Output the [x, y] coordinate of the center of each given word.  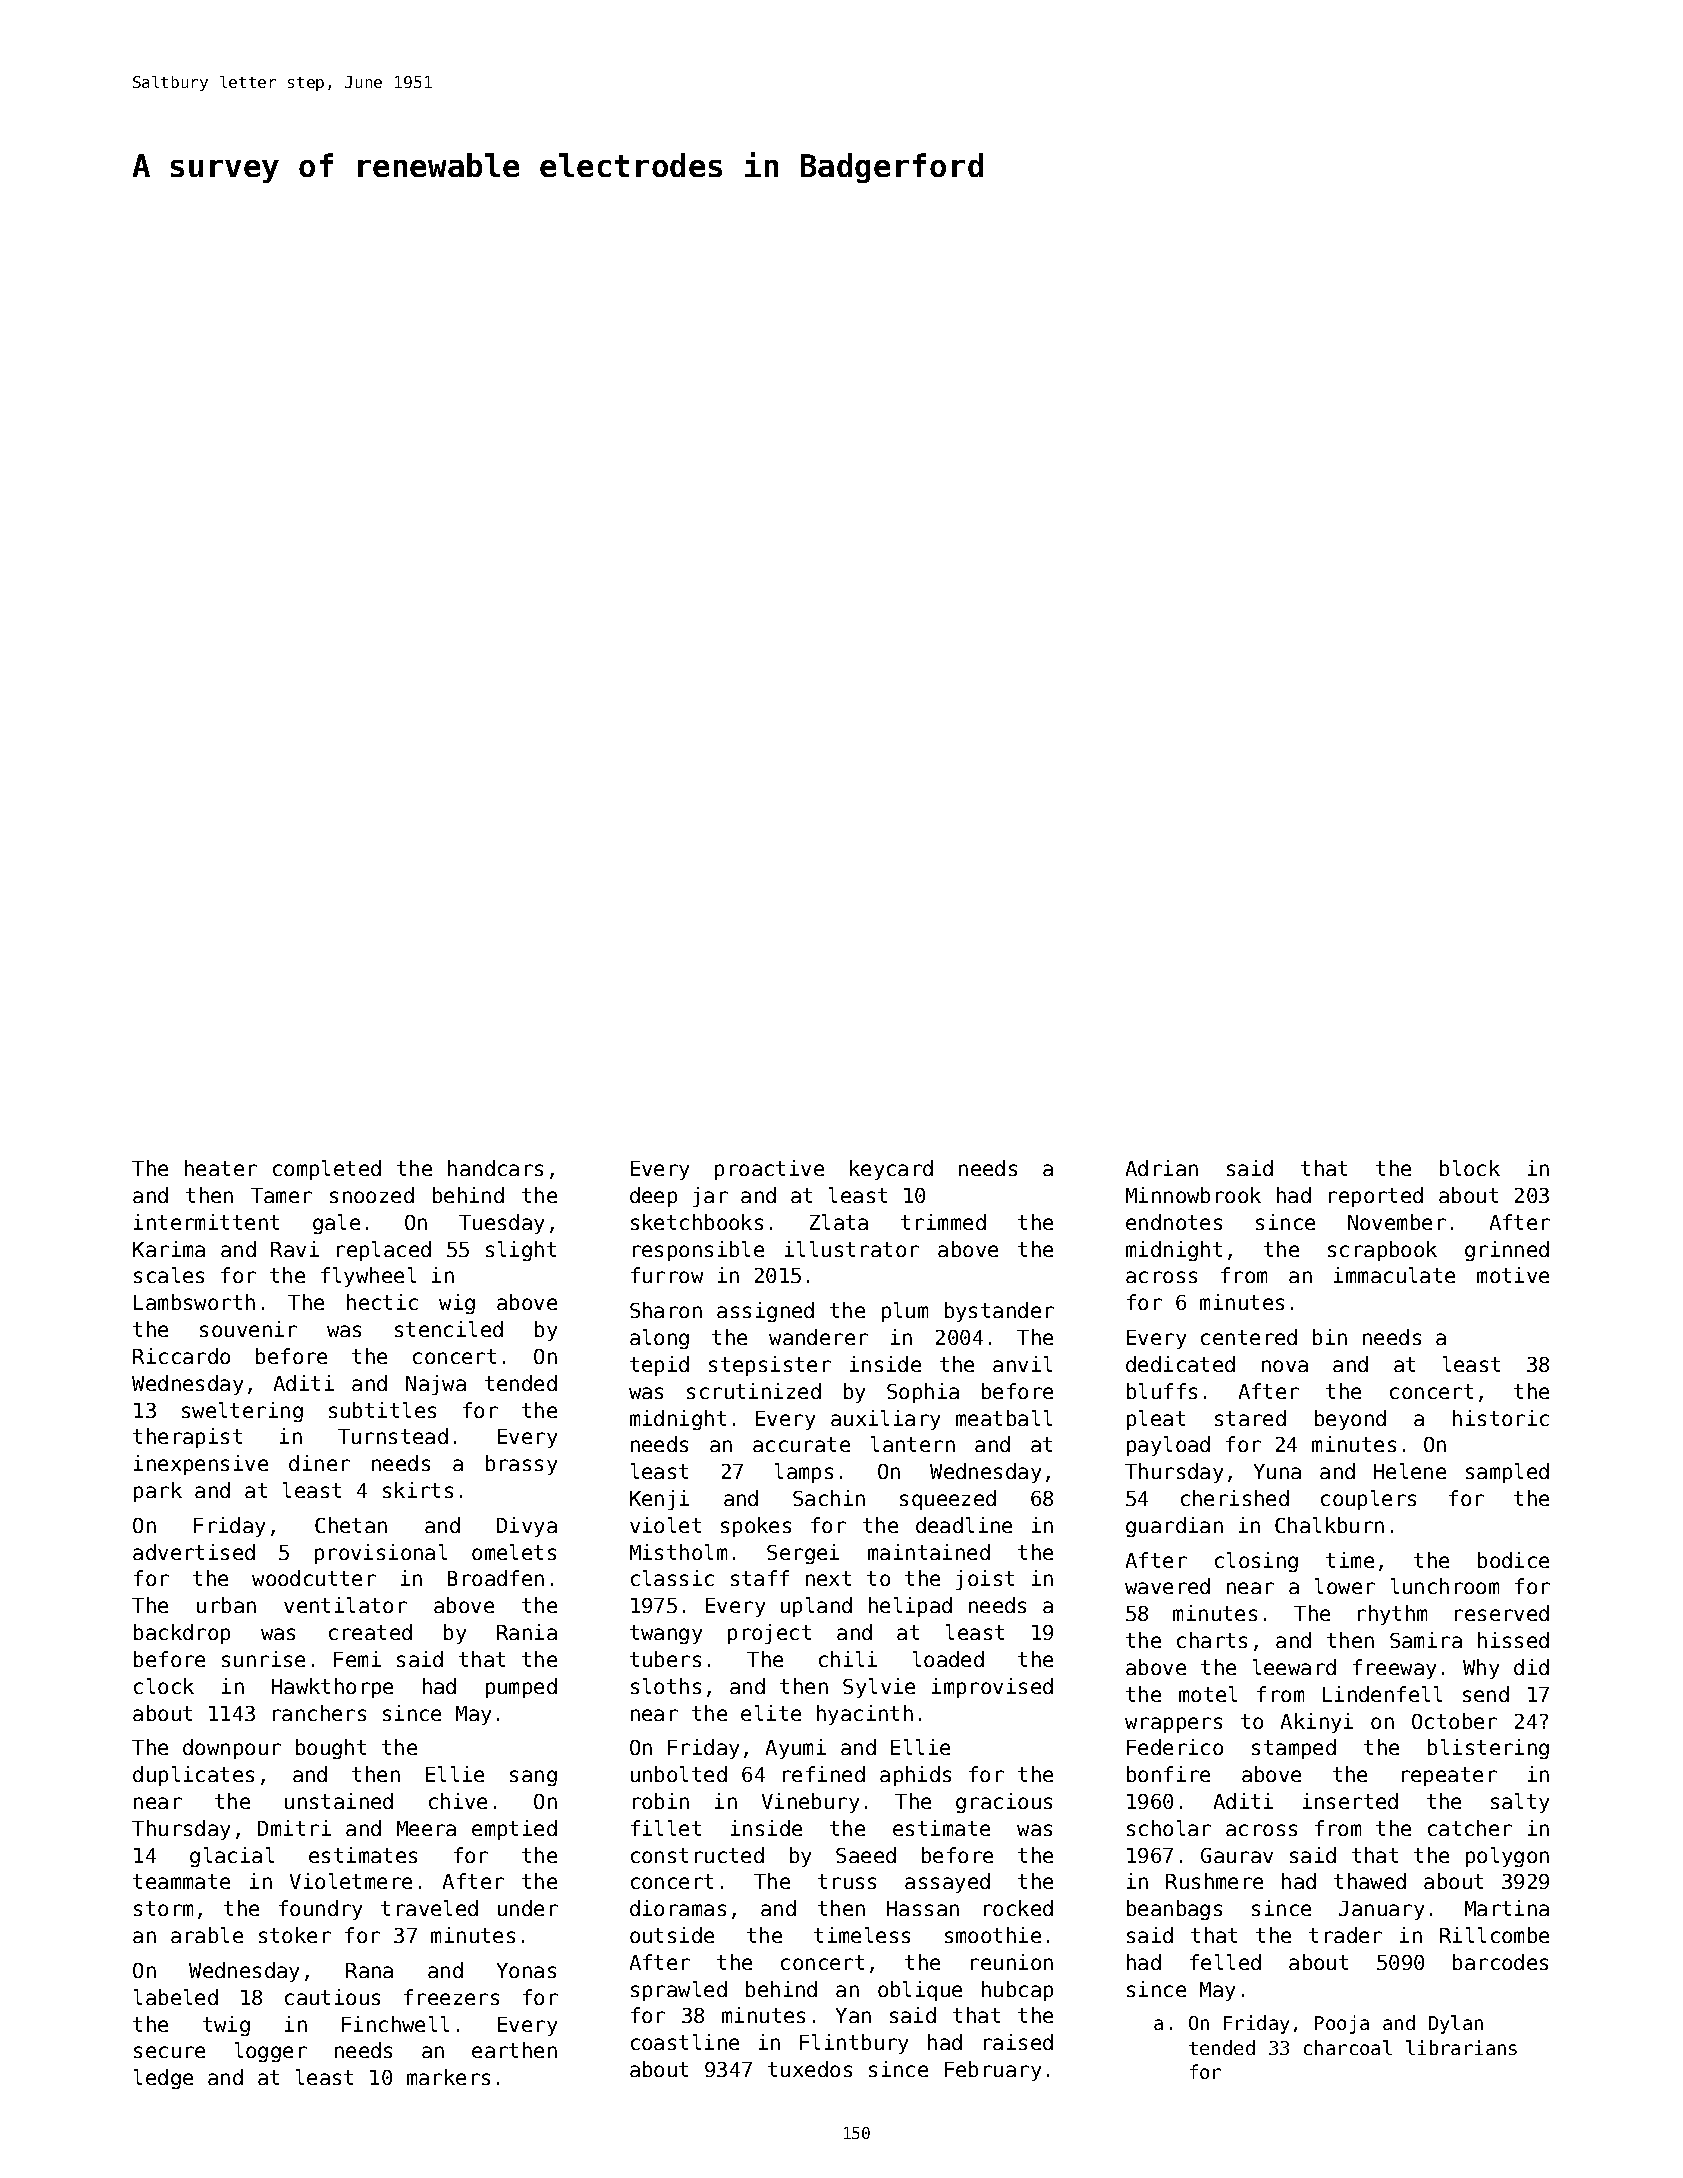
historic [1501, 1418]
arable [207, 1935]
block [1470, 1168]
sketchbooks [697, 1222]
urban [226, 1605]
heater [221, 1168]
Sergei [803, 1554]
